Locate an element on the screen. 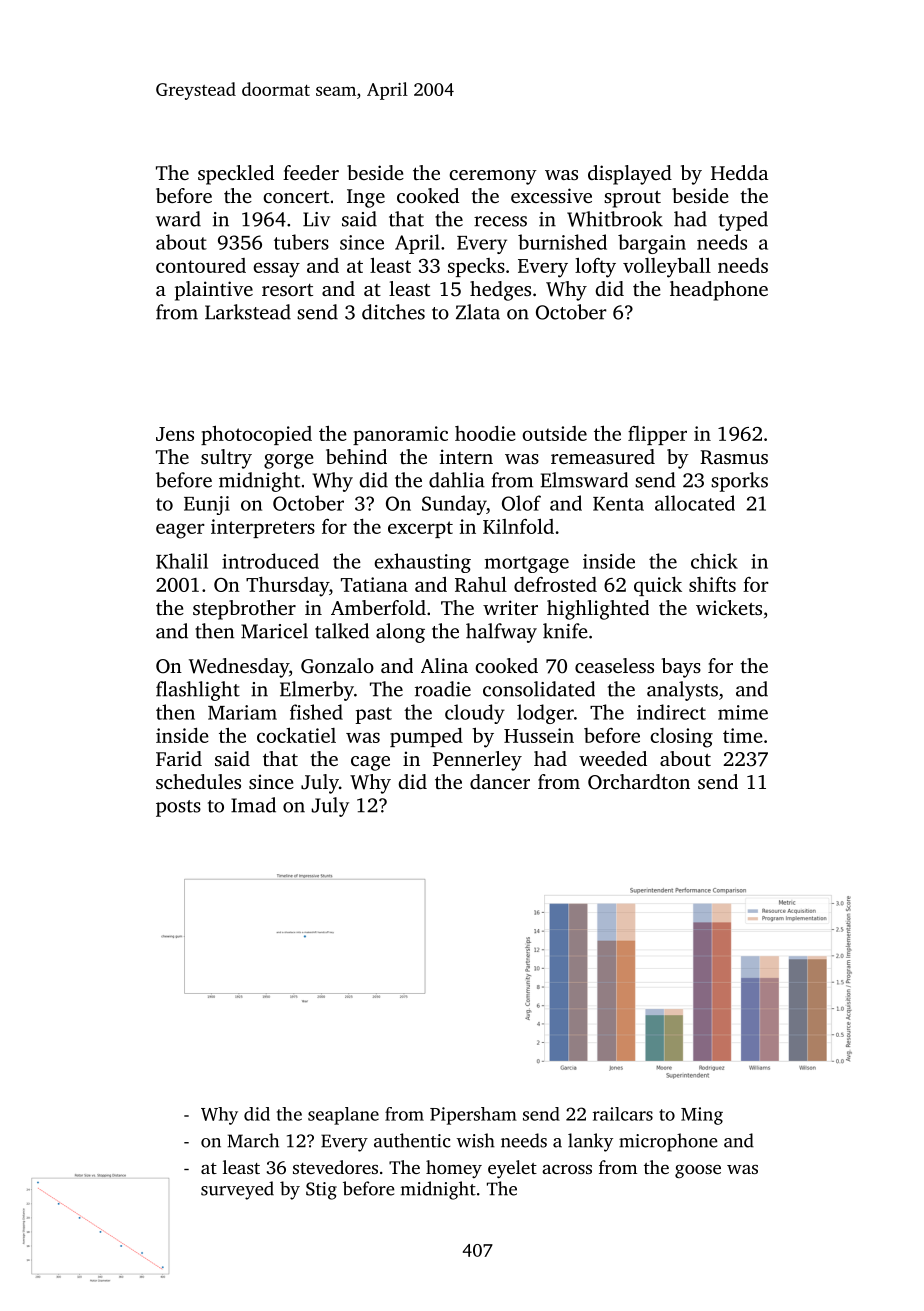 Image resolution: width=924 pixels, height=1311 pixels. closing is located at coordinates (681, 738).
